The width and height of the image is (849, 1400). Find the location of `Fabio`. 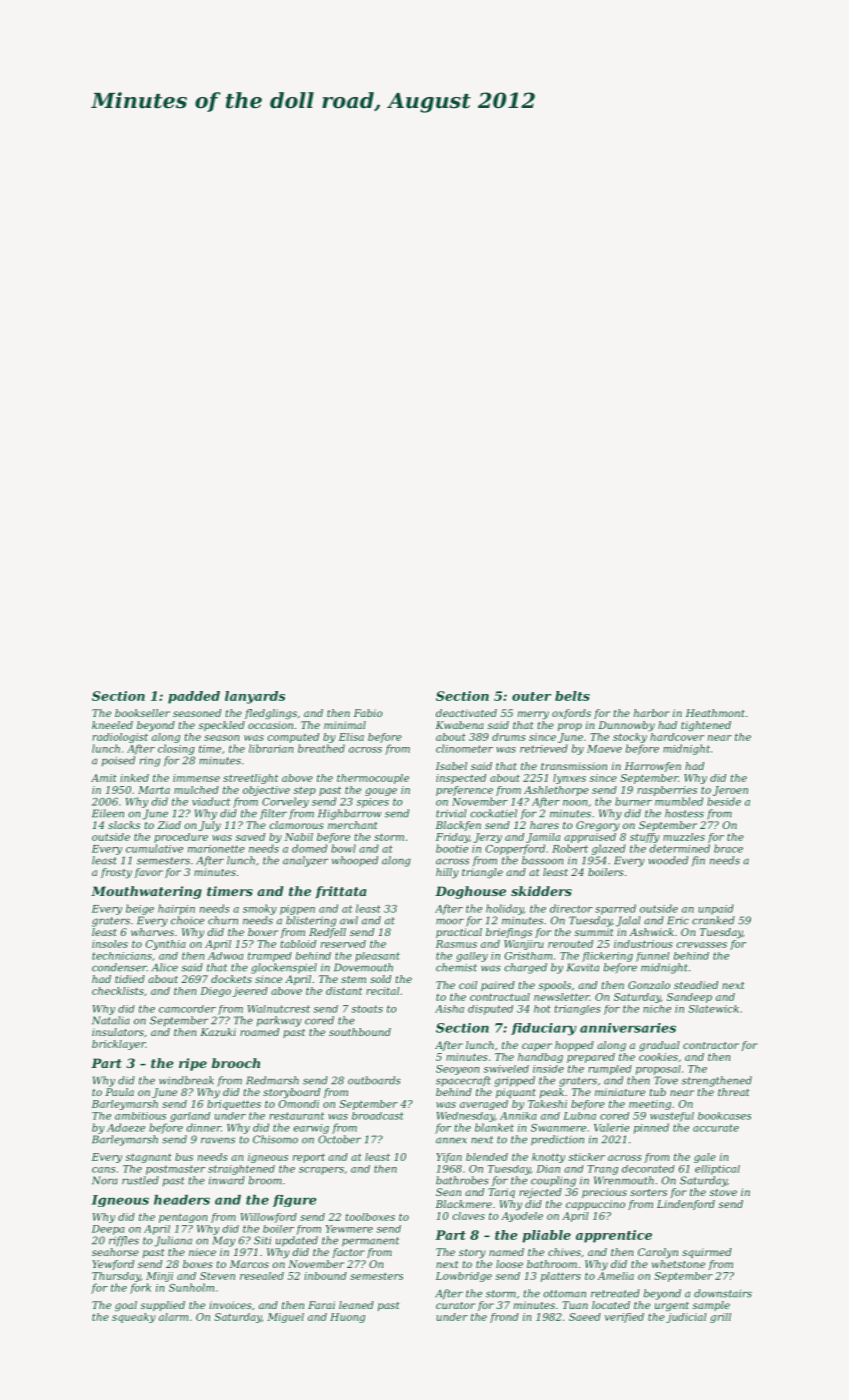

Fabio is located at coordinates (368, 713).
